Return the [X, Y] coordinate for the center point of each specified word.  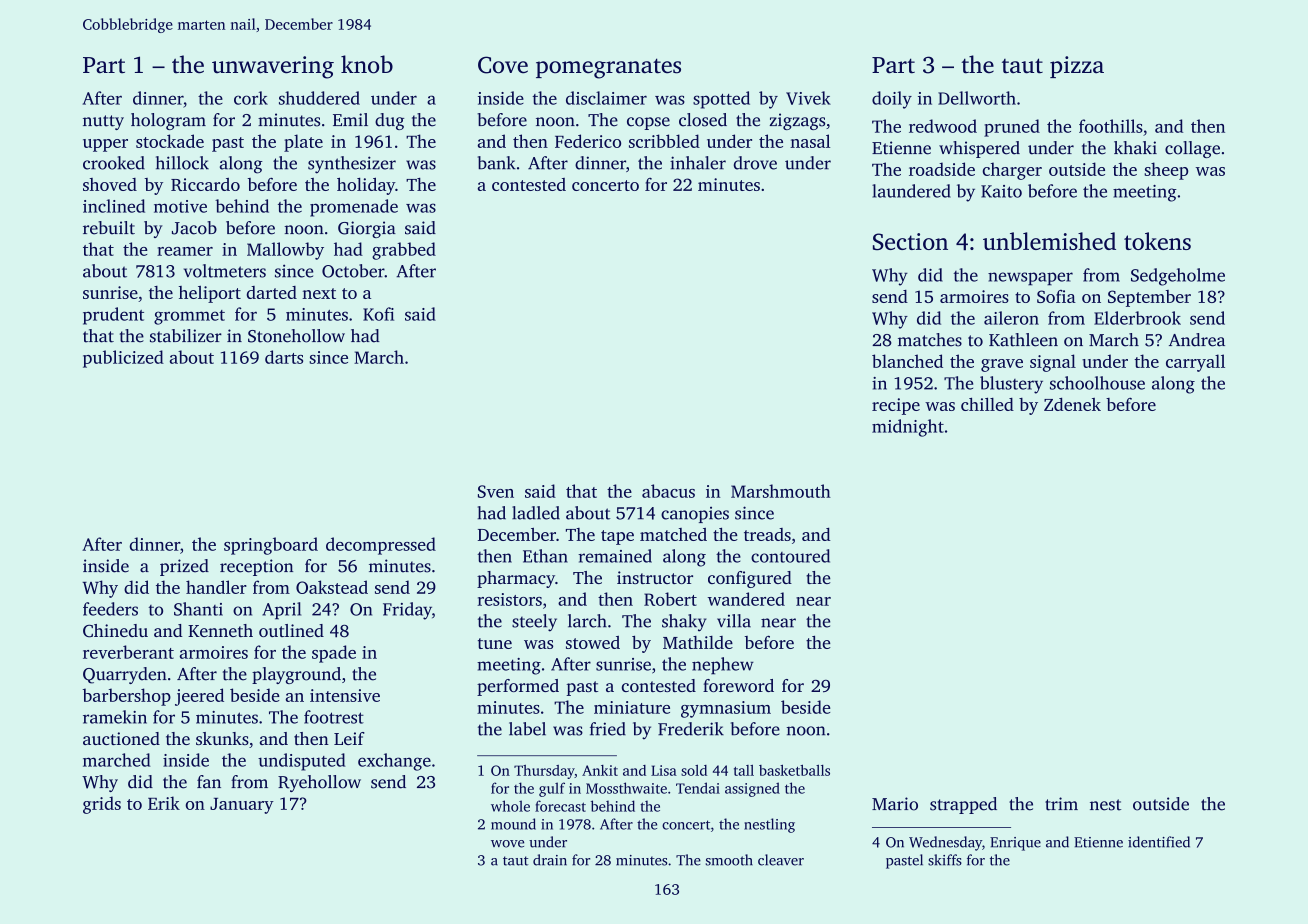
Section [910, 241]
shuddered [319, 98]
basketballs [794, 770]
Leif [349, 738]
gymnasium [726, 709]
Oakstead [332, 587]
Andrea [1197, 340]
